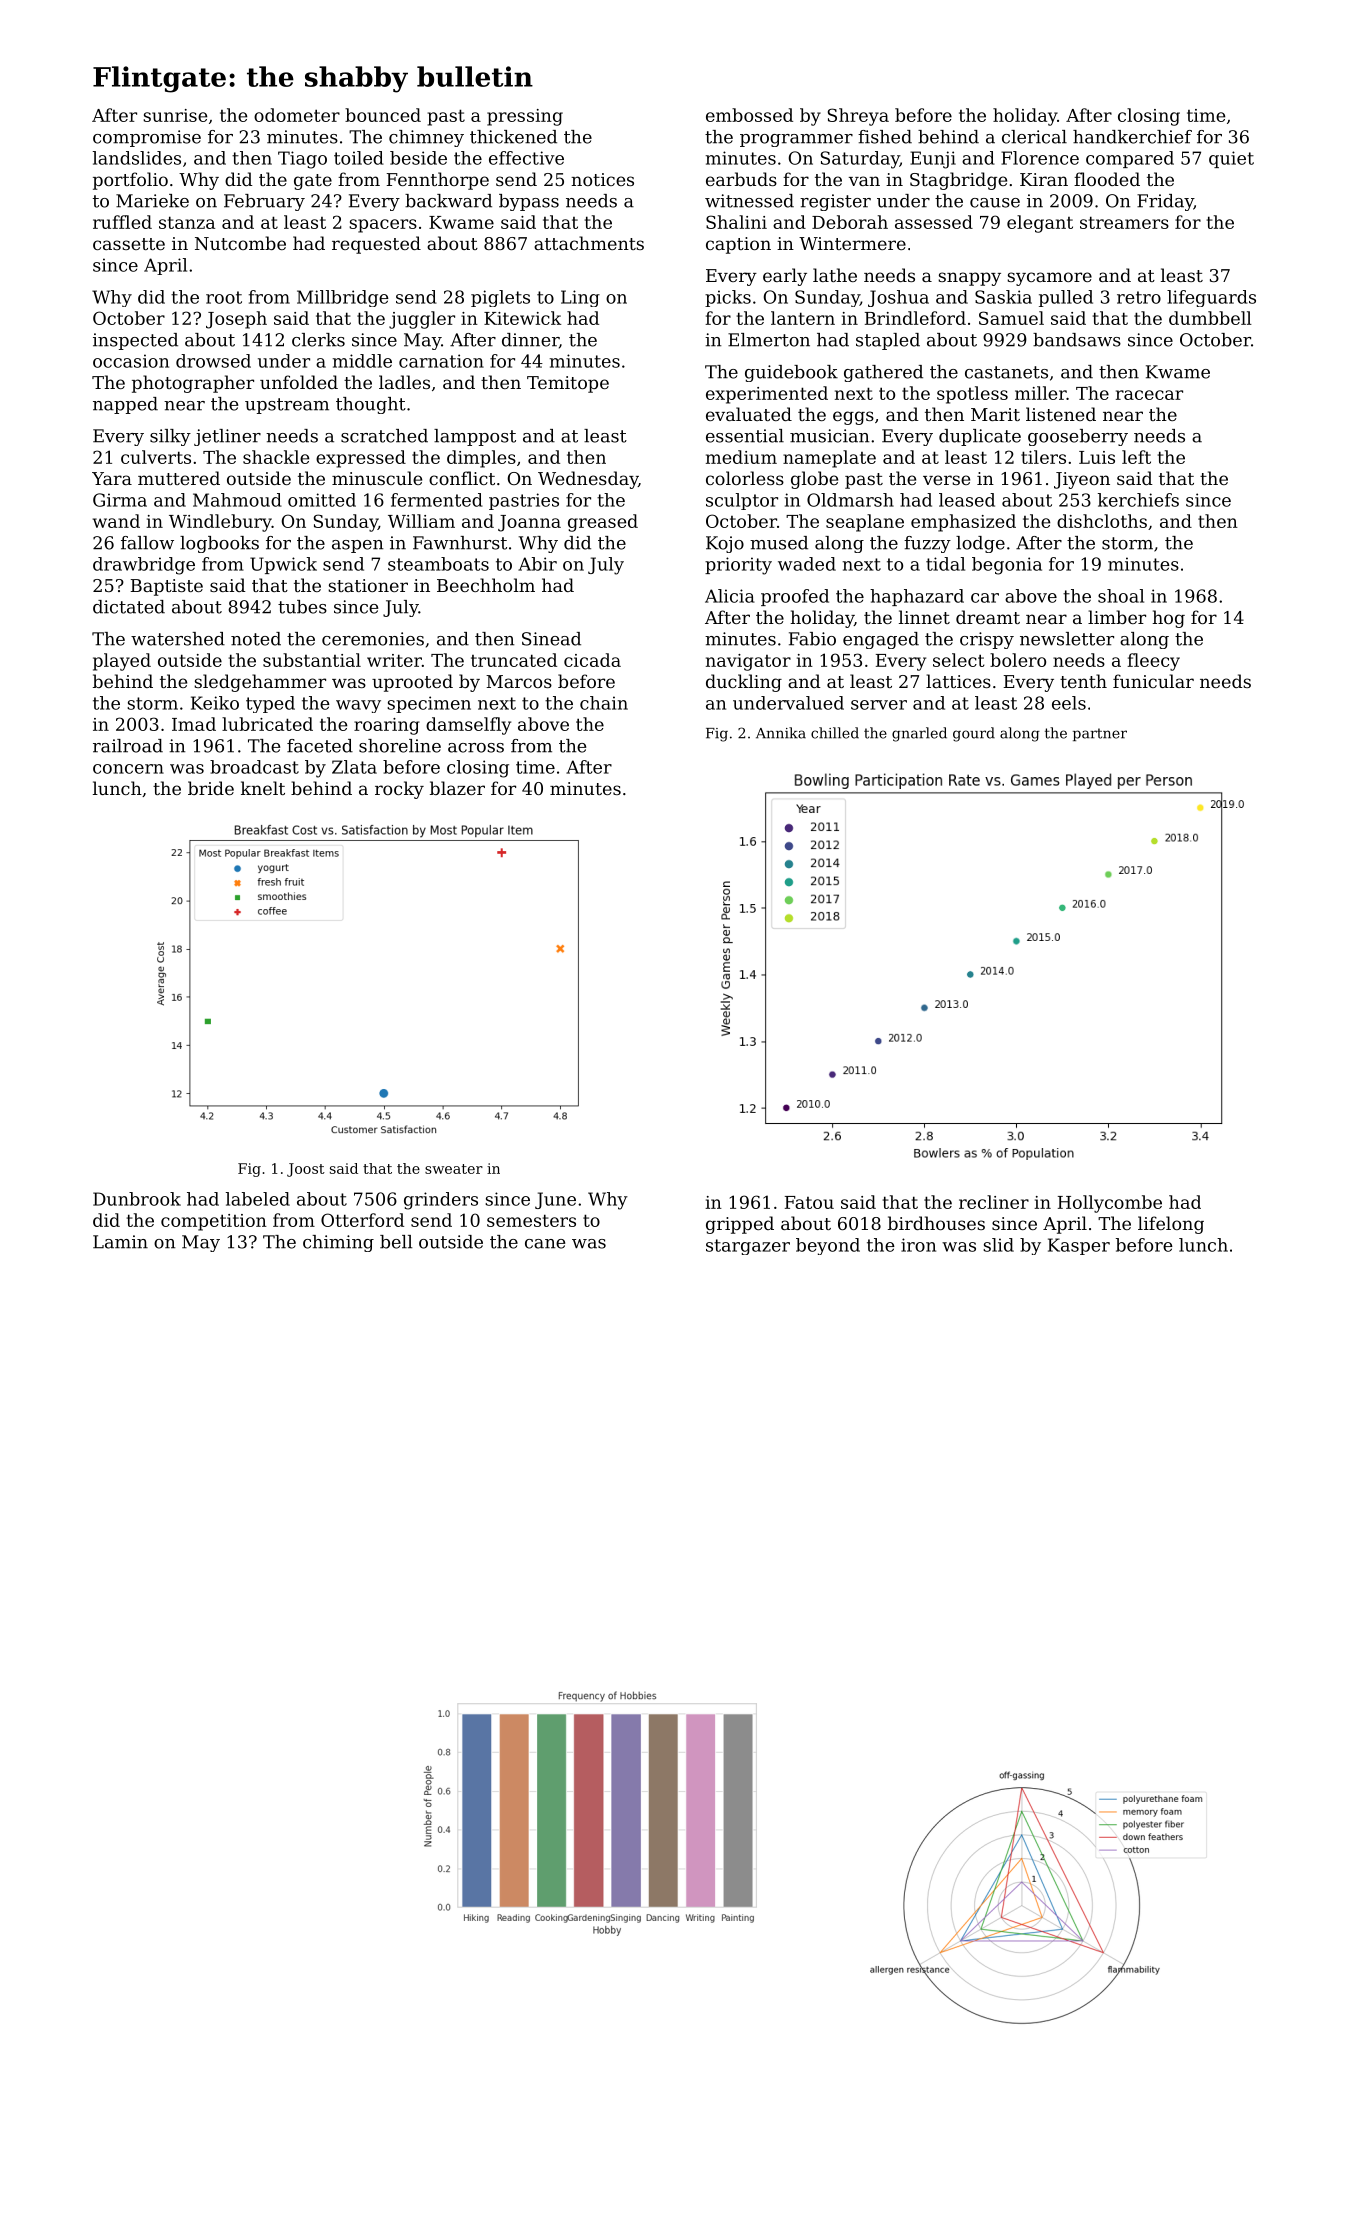  What do you see at coordinates (1100, 734) in the page?
I see `partner` at bounding box center [1100, 734].
